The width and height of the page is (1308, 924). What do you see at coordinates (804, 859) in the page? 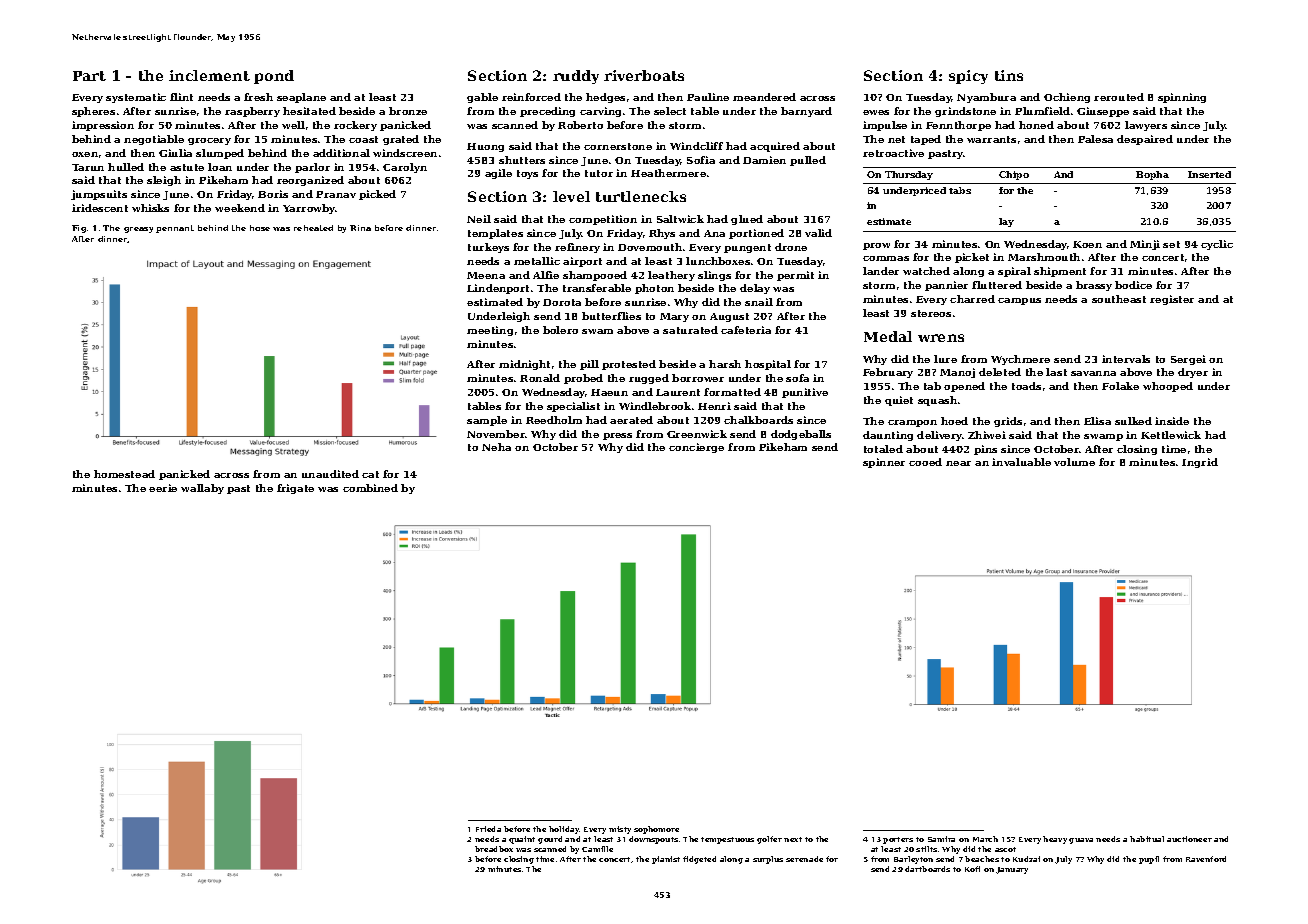
I see `serenade` at bounding box center [804, 859].
